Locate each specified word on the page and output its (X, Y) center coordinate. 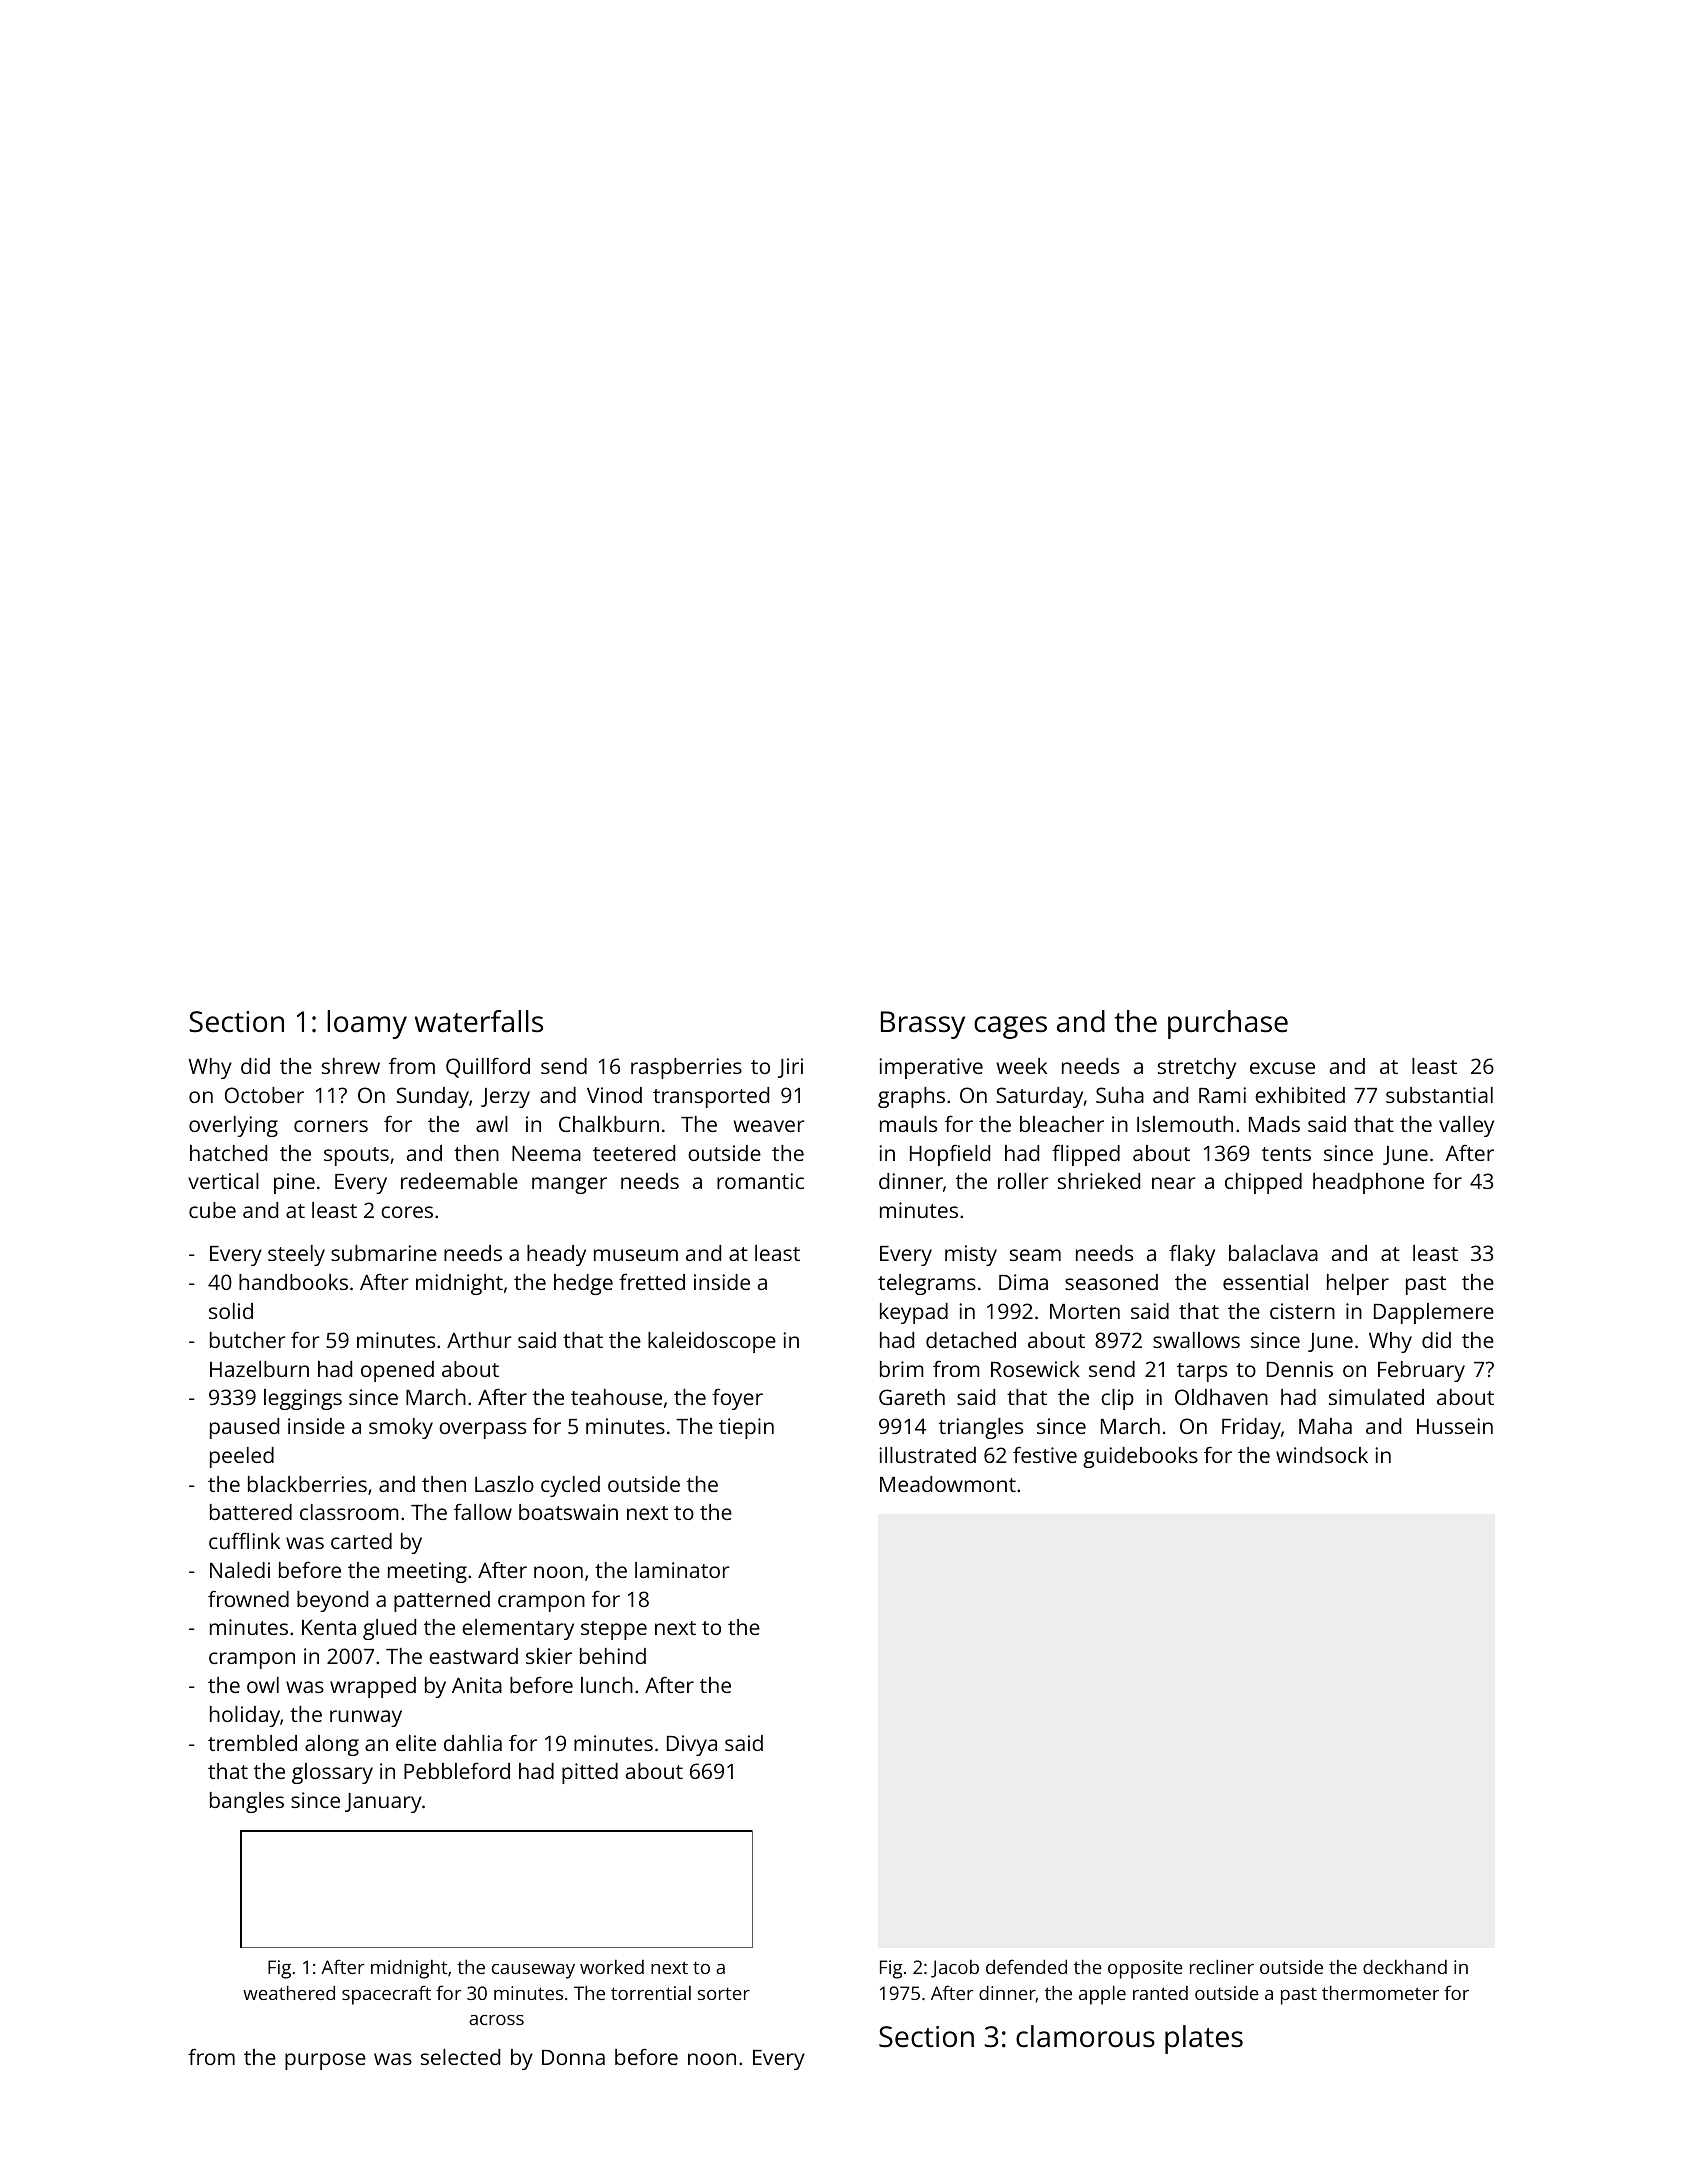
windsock (1322, 1455)
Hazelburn (259, 1369)
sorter (724, 1993)
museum (636, 1255)
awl (492, 1124)
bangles (247, 1802)
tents (1286, 1154)
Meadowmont (948, 1484)
